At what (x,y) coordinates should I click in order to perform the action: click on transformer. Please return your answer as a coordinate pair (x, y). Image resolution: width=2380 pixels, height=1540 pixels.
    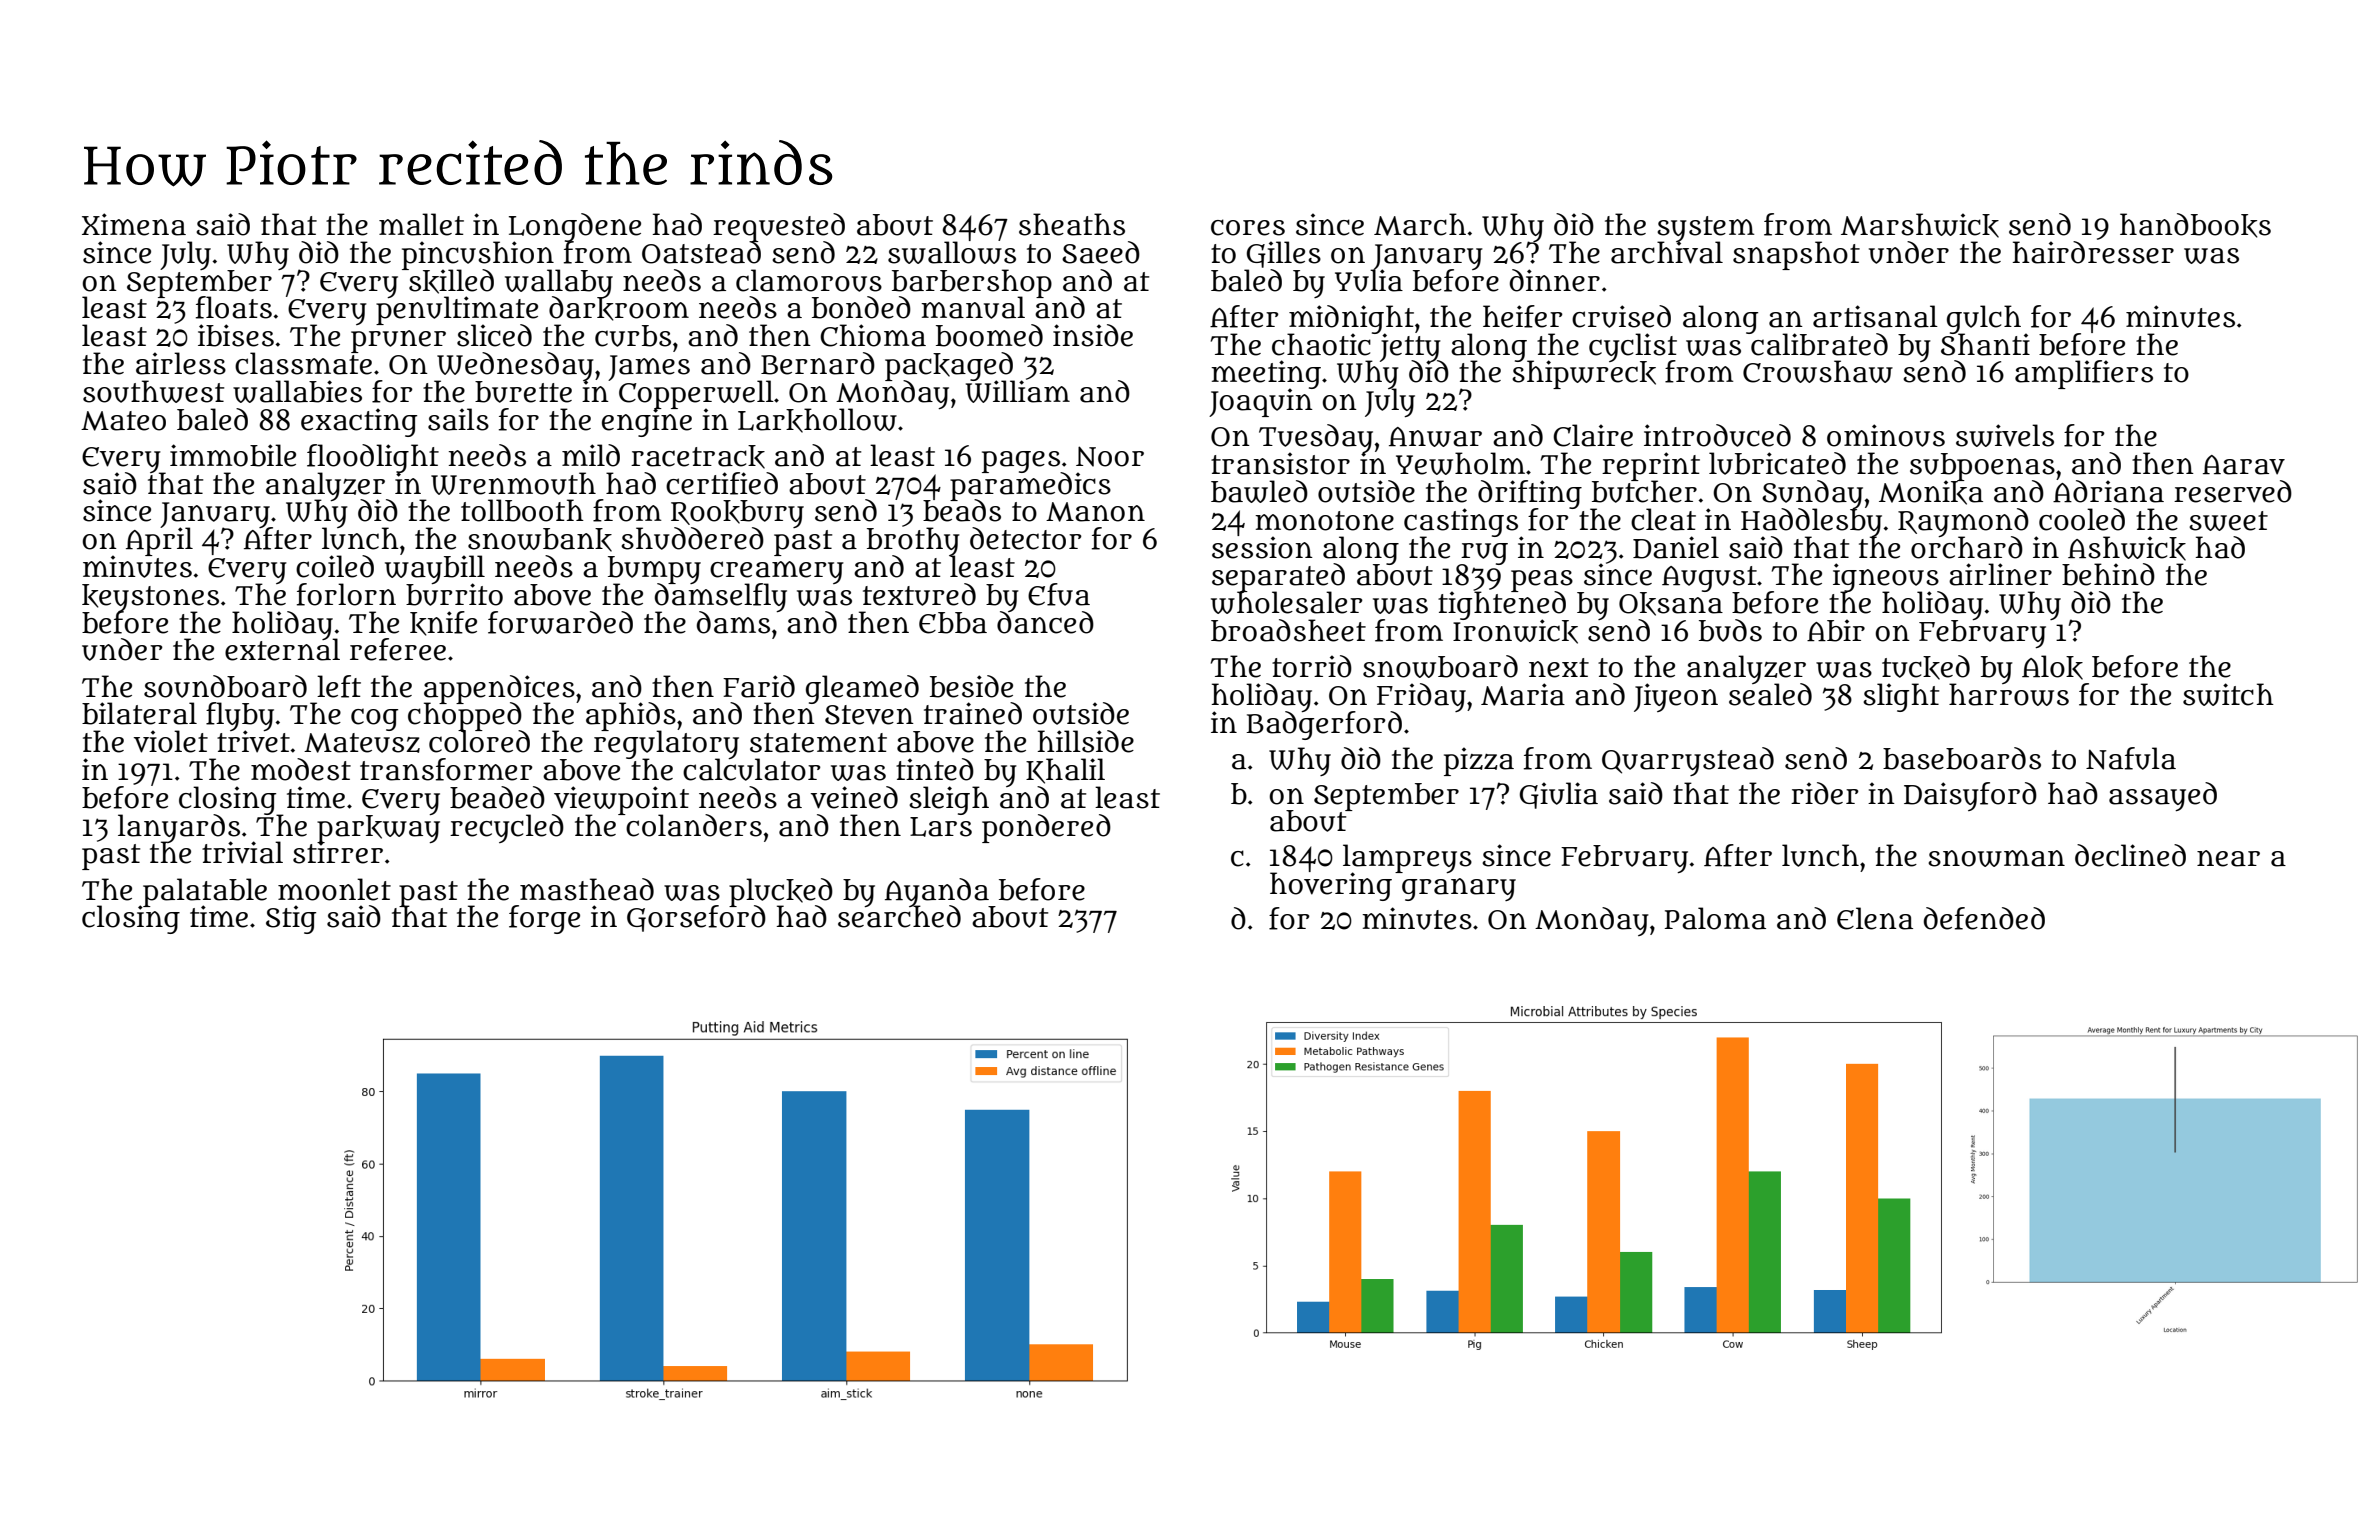
    Looking at the image, I should click on (446, 769).
